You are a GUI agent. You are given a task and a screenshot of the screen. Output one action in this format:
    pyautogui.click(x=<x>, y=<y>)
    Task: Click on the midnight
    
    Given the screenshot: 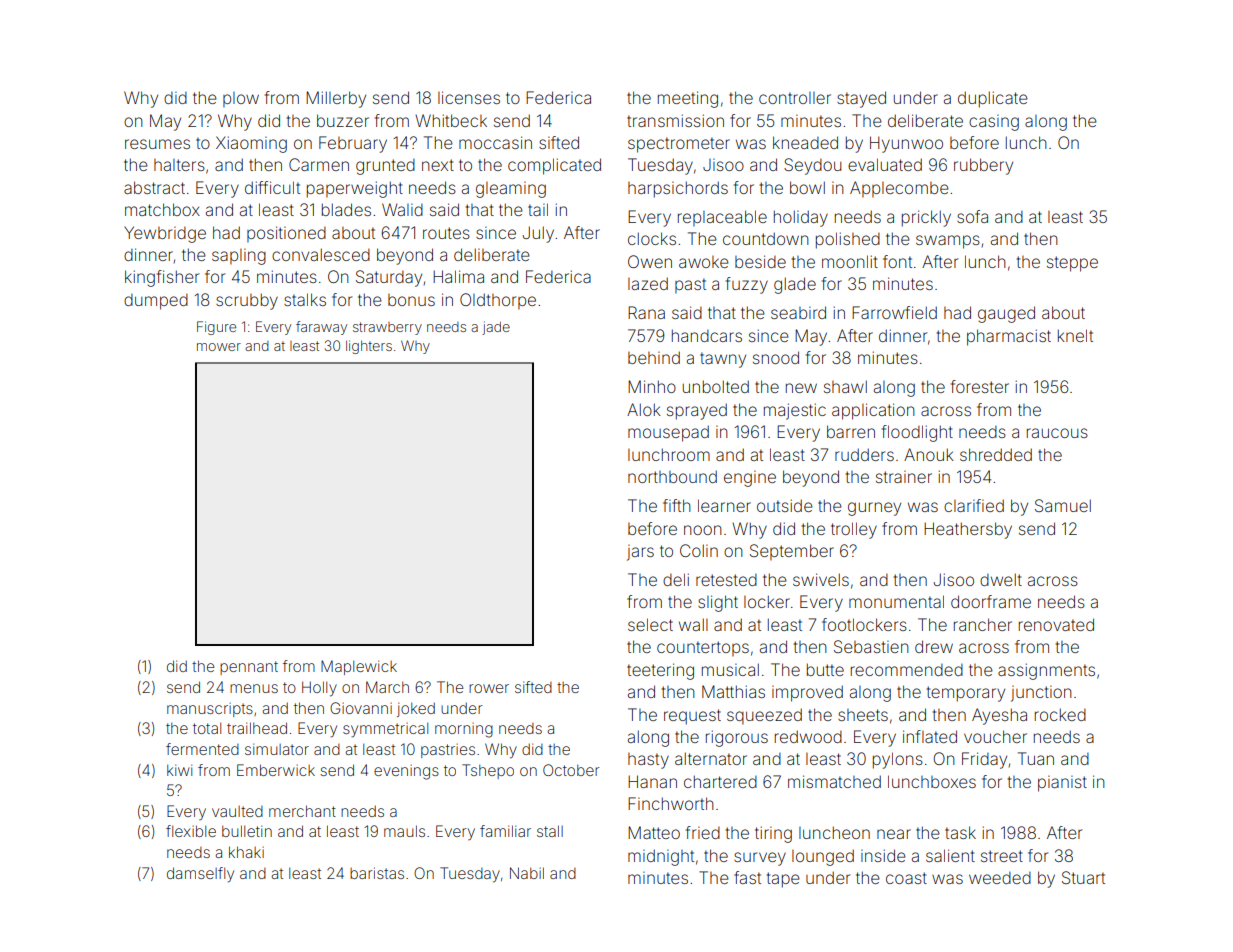 What is the action you would take?
    pyautogui.click(x=661, y=857)
